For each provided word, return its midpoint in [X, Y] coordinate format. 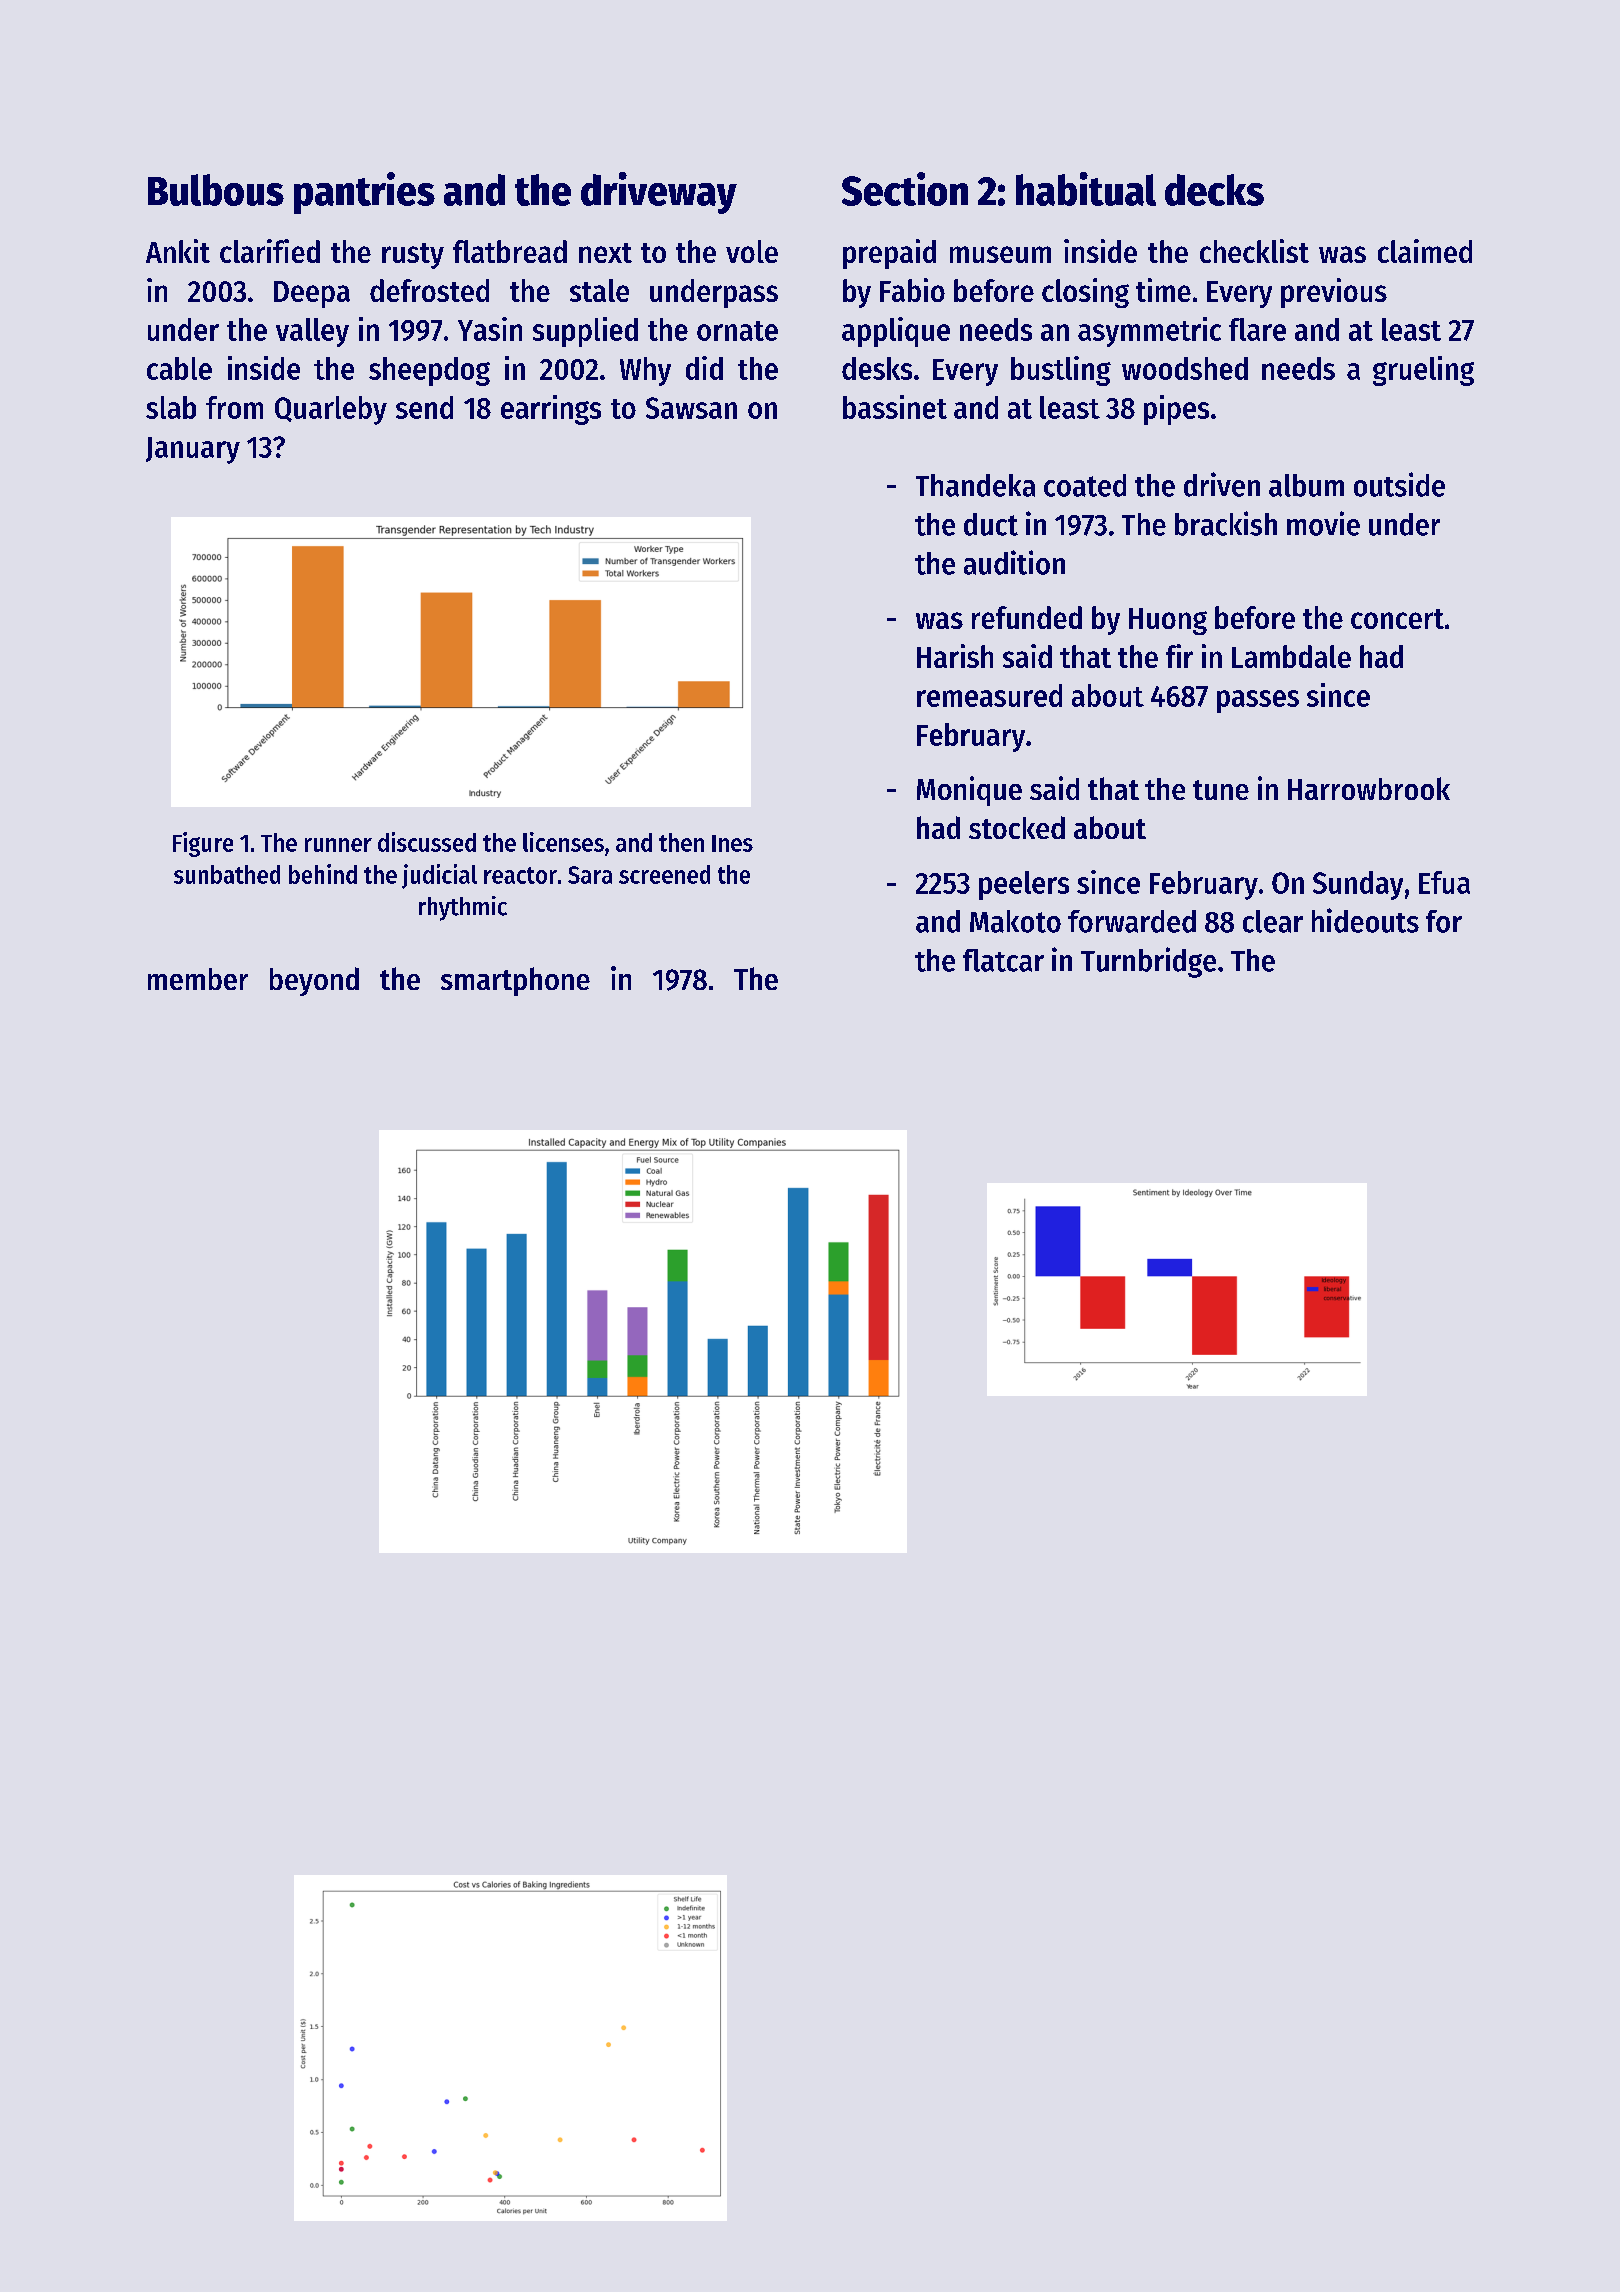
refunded [1027, 617]
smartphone [515, 981]
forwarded [1132, 921]
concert [1397, 619]
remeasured [989, 695]
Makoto [1015, 921]
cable [179, 368]
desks [877, 368]
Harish [955, 656]
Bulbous [216, 190]
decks [1214, 190]
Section [905, 189]
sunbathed [227, 874]
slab [171, 407]
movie [1323, 523]
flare [1257, 329]
